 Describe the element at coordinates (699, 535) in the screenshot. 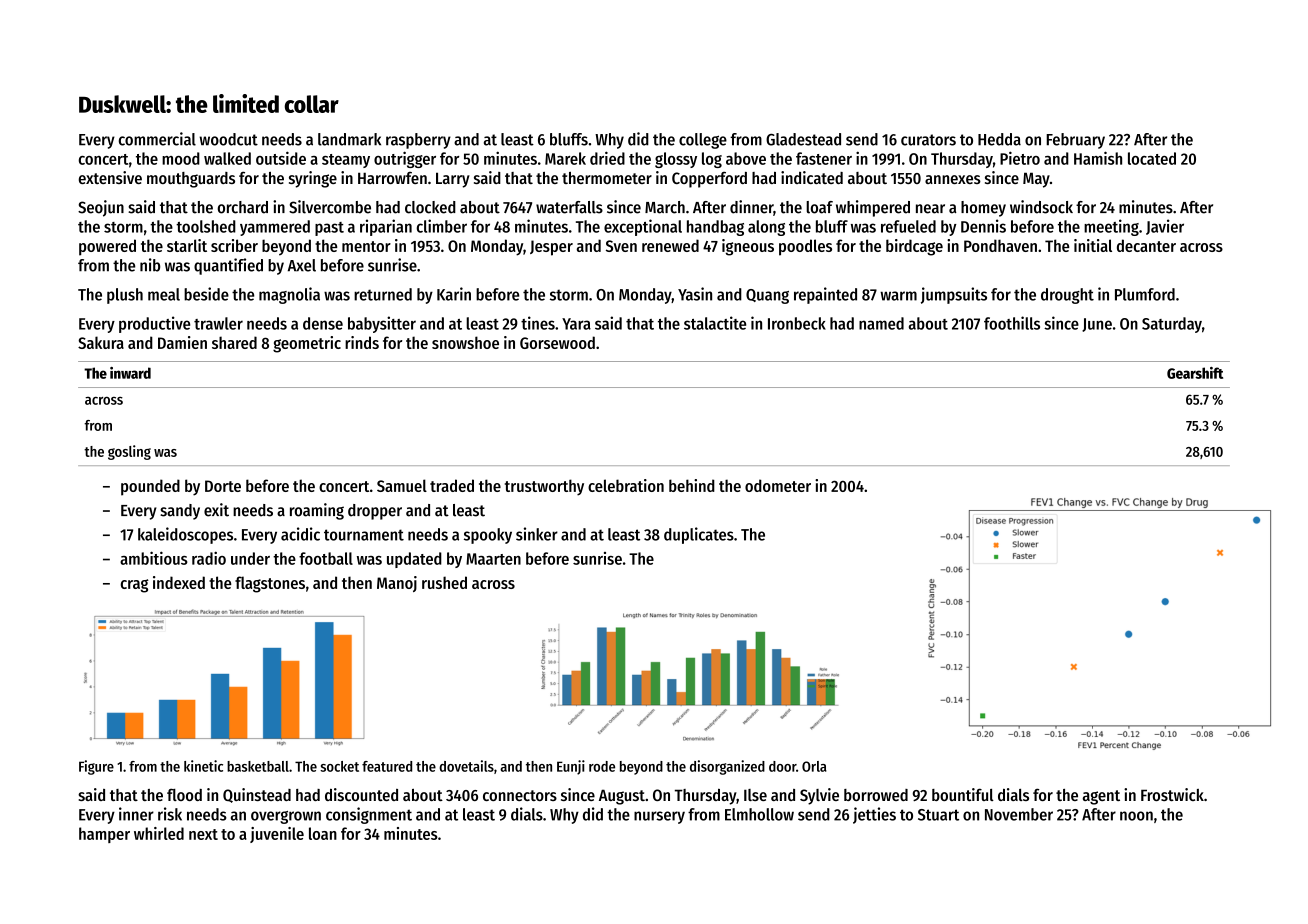

I see `duplicates` at that location.
